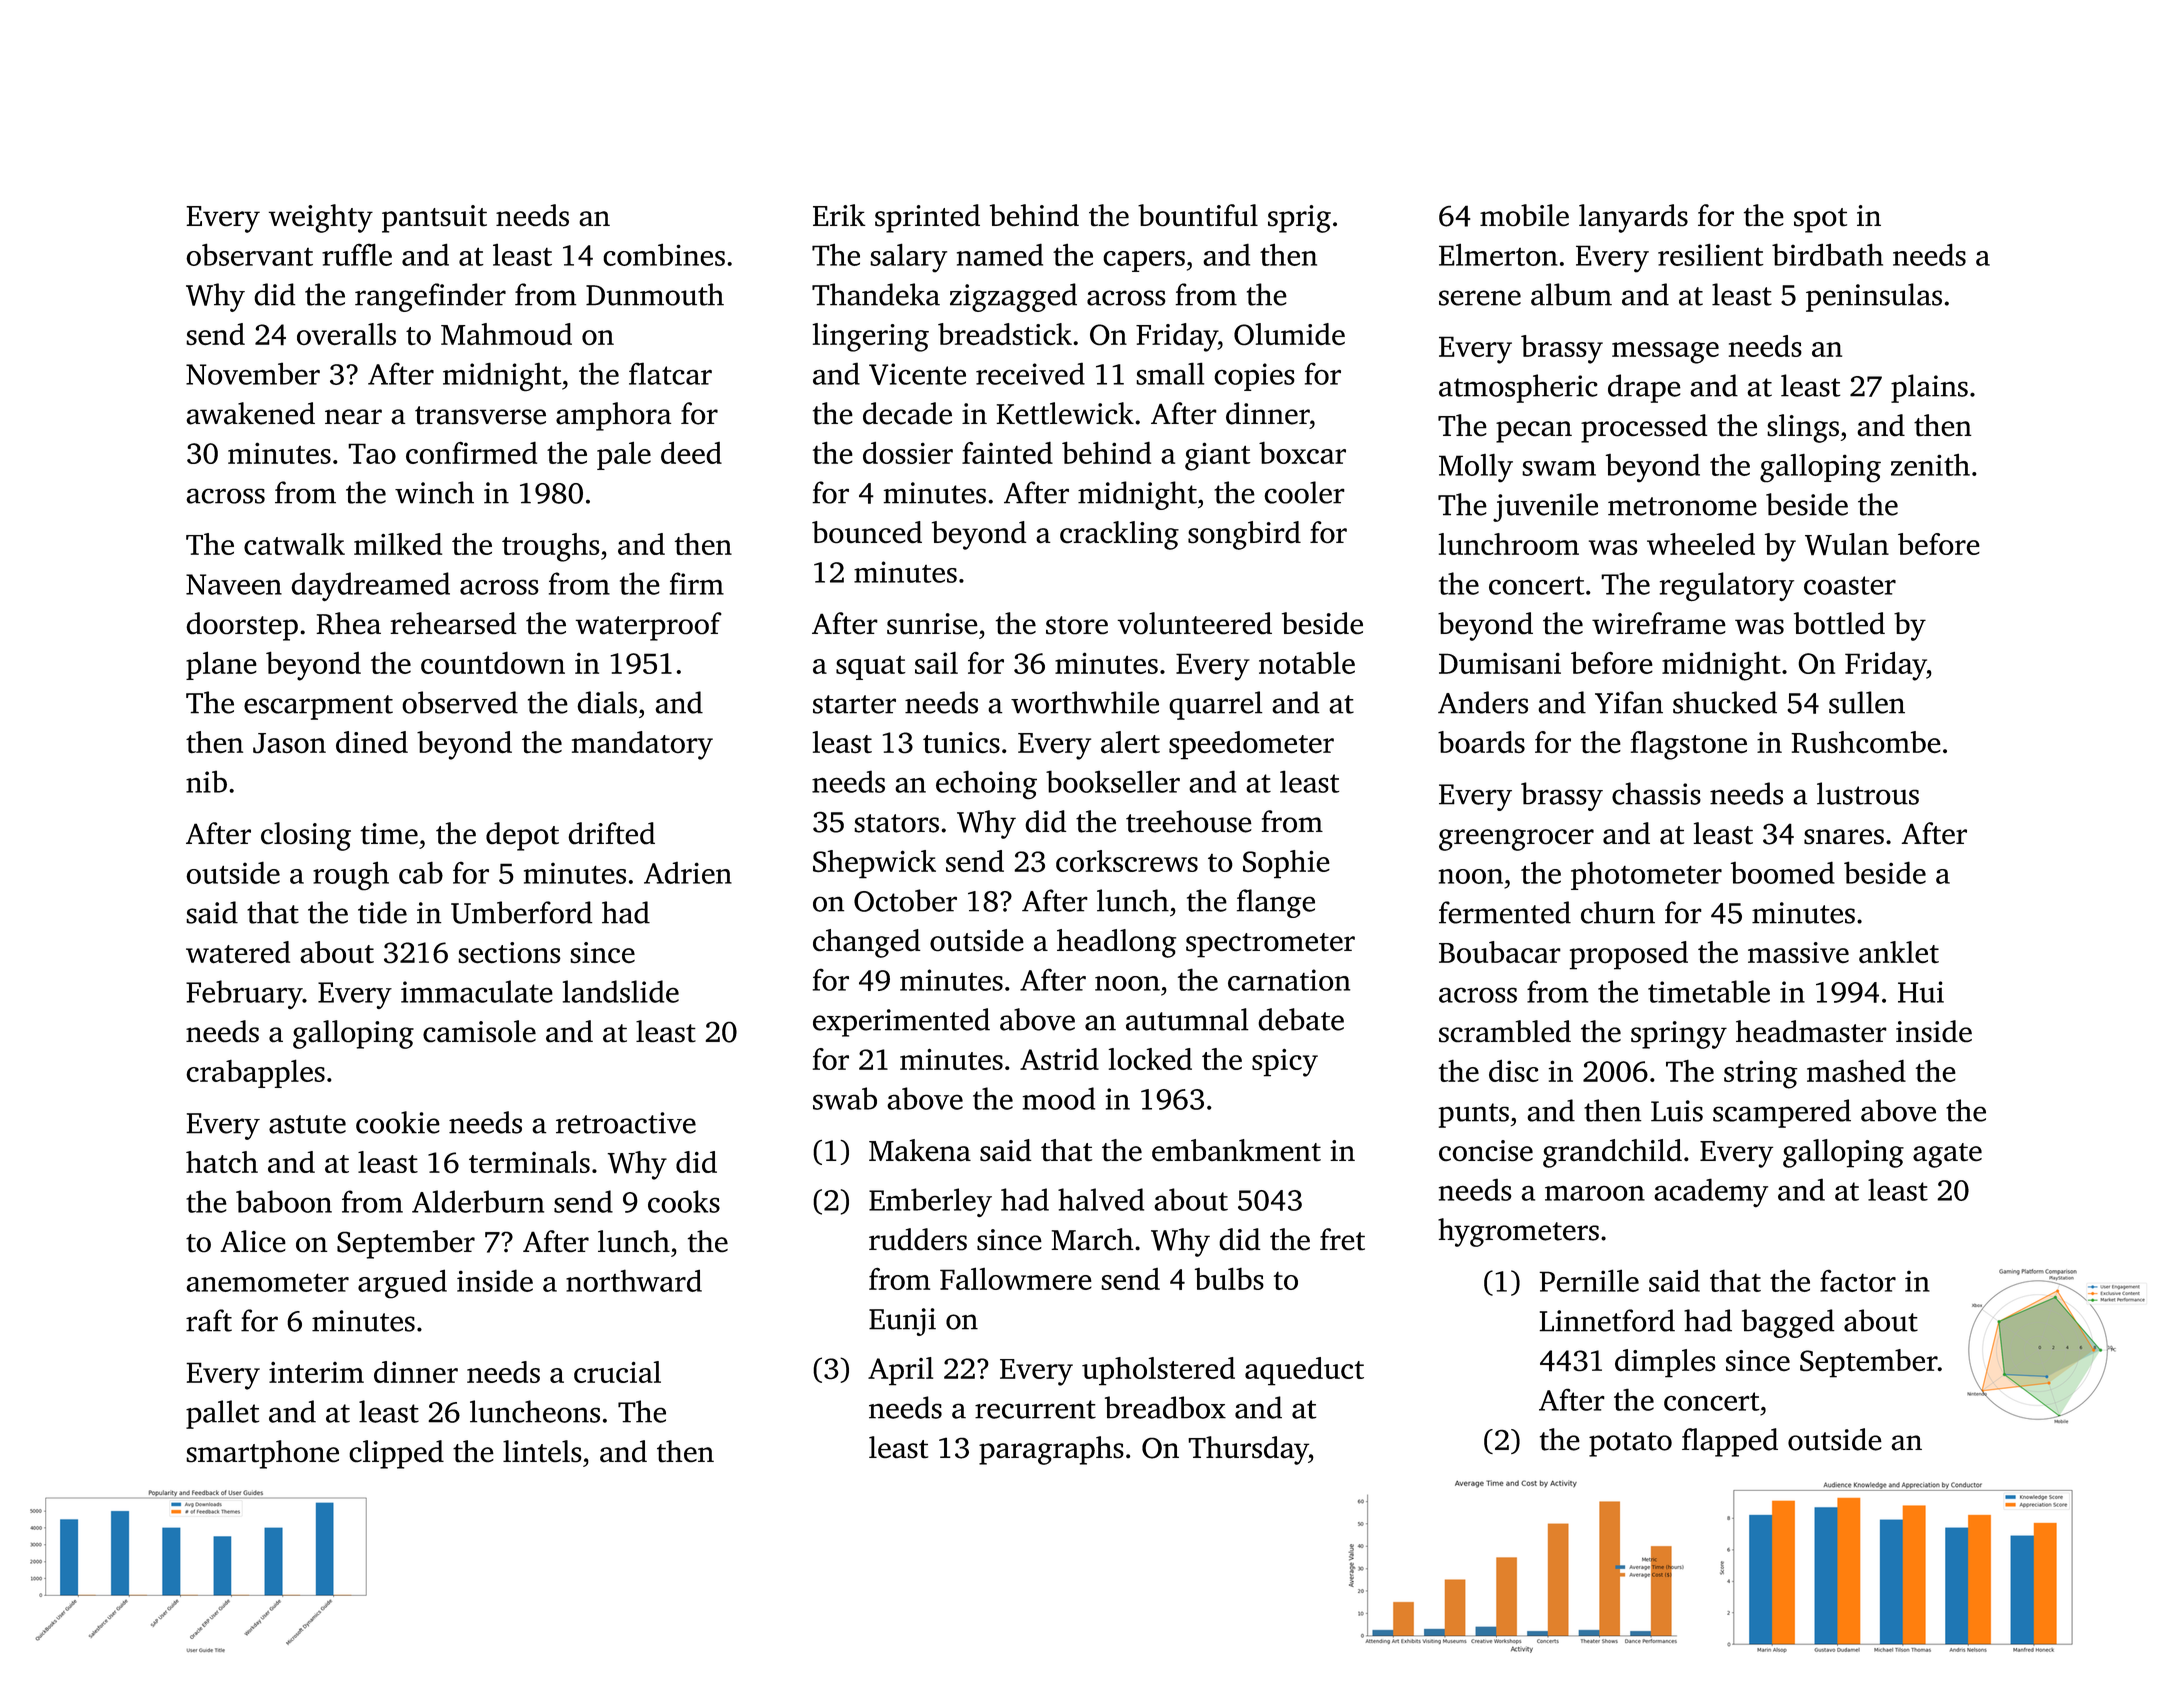 This image has width=2178, height=1683. What do you see at coordinates (1051, 1450) in the image?
I see `paragraphs` at bounding box center [1051, 1450].
